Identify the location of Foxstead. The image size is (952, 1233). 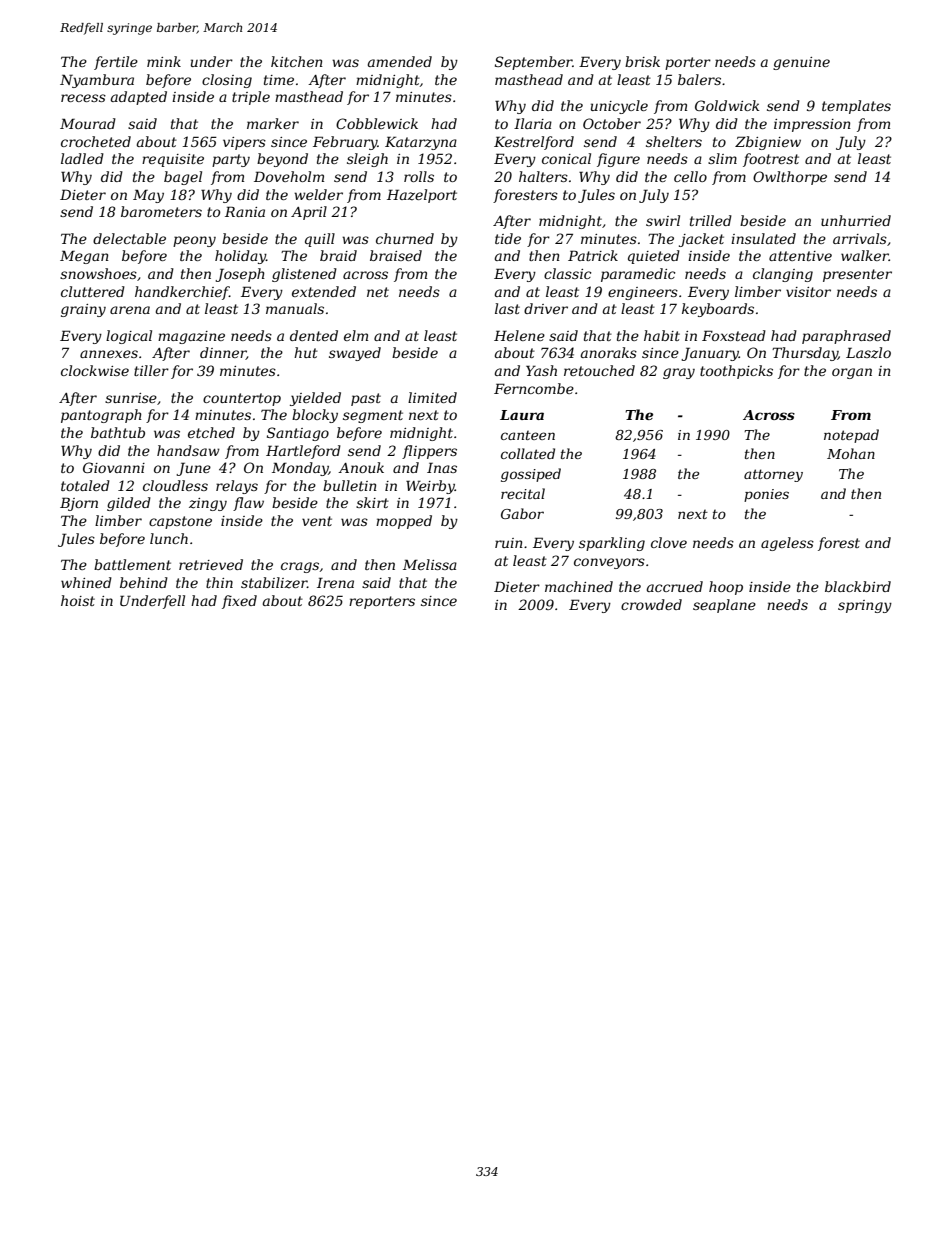
(734, 335).
